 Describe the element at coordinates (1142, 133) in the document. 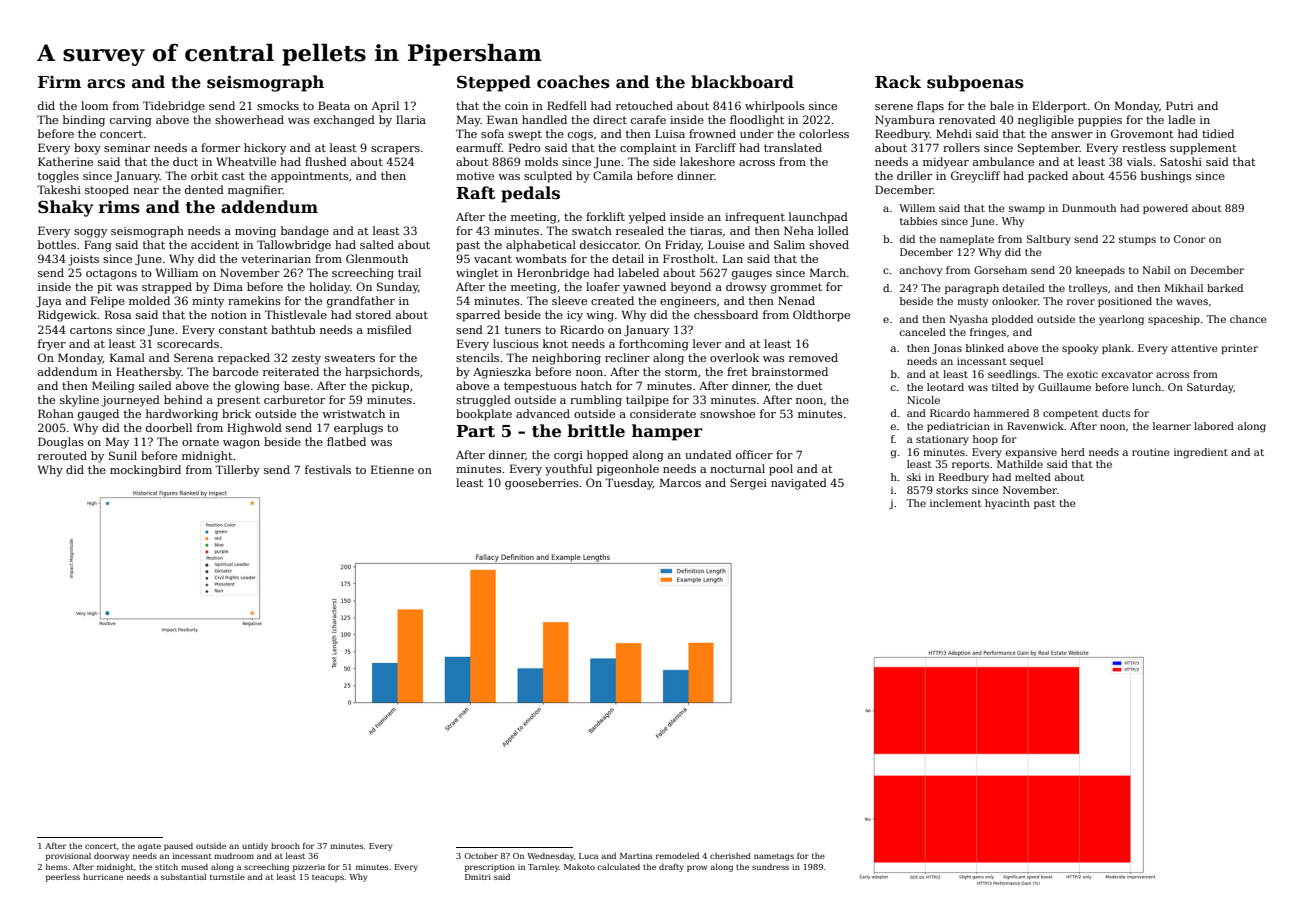

I see `Grovemont` at that location.
